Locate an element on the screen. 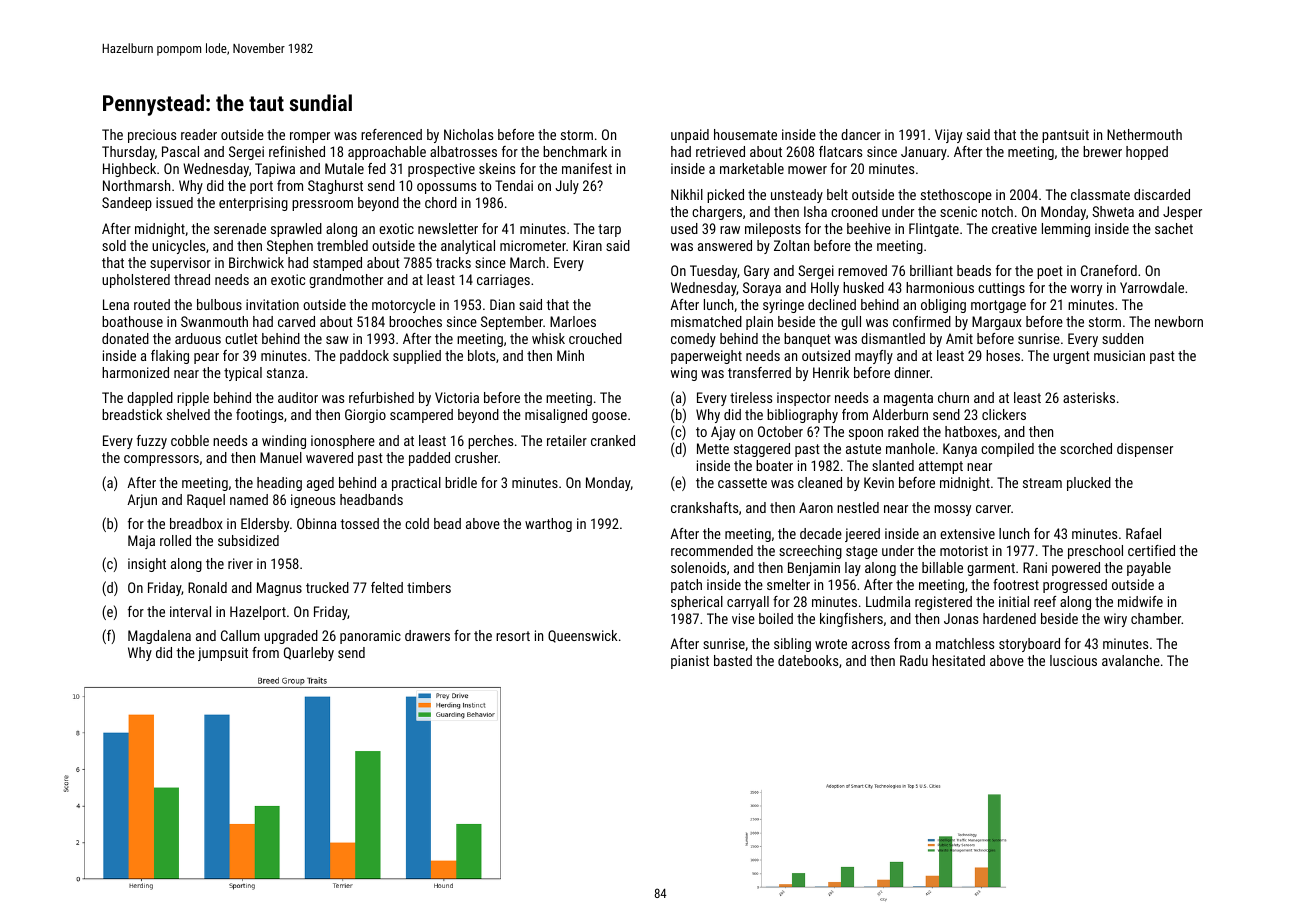 This screenshot has width=1308, height=924. Nicholas is located at coordinates (468, 134).
